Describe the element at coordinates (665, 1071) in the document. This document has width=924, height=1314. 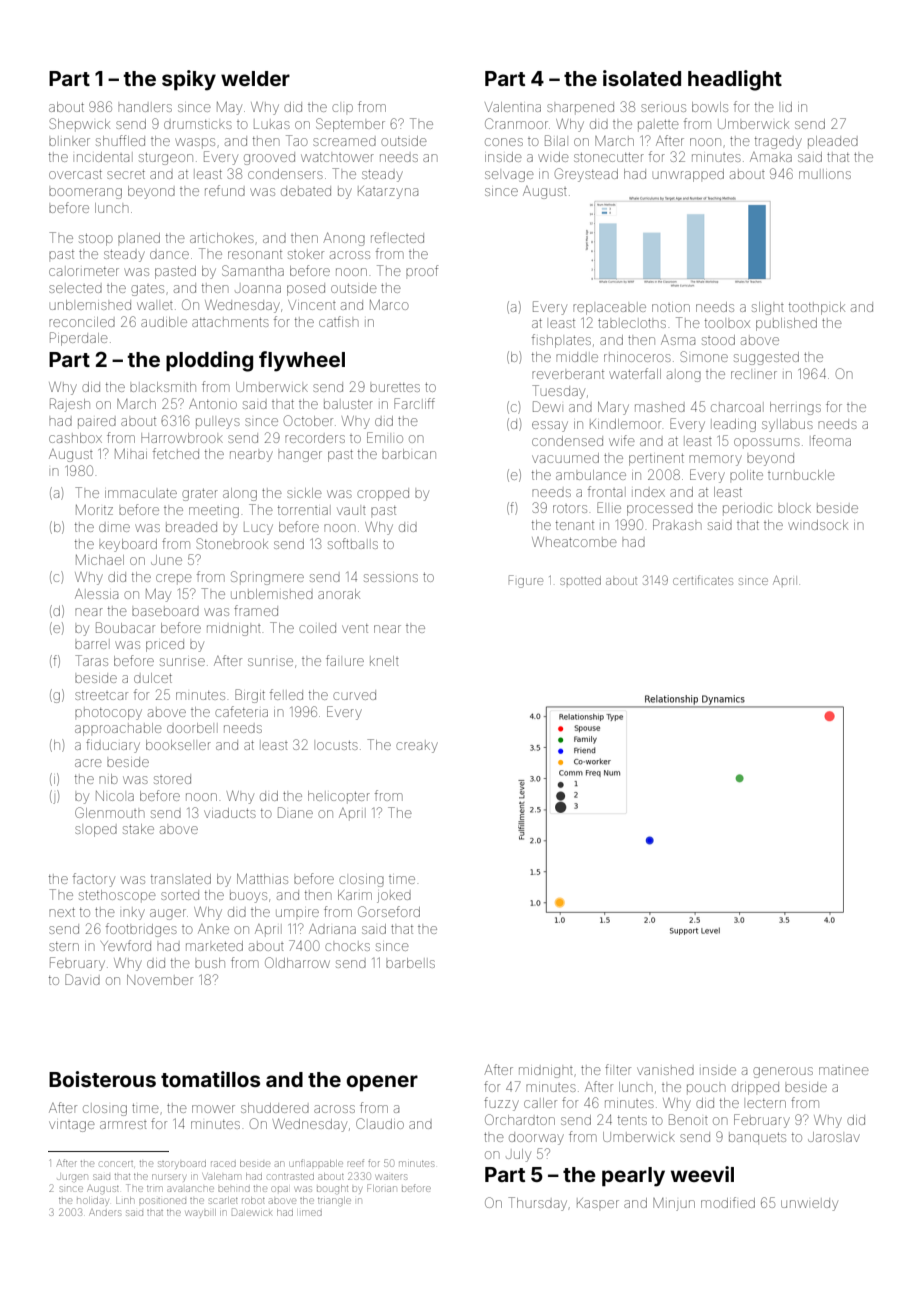
I see `vanished` at that location.
